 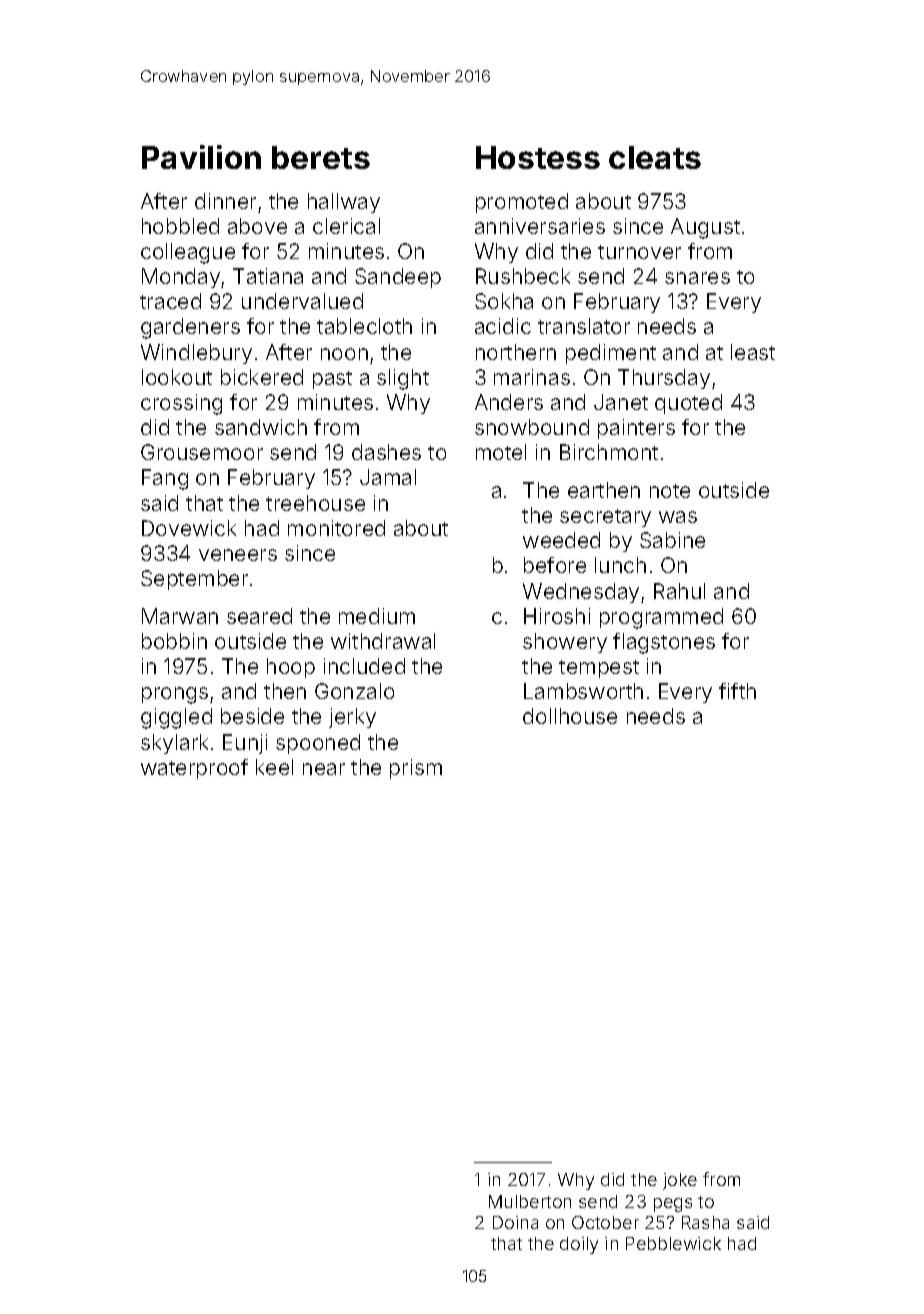 What do you see at coordinates (555, 565) in the screenshot?
I see `before` at bounding box center [555, 565].
